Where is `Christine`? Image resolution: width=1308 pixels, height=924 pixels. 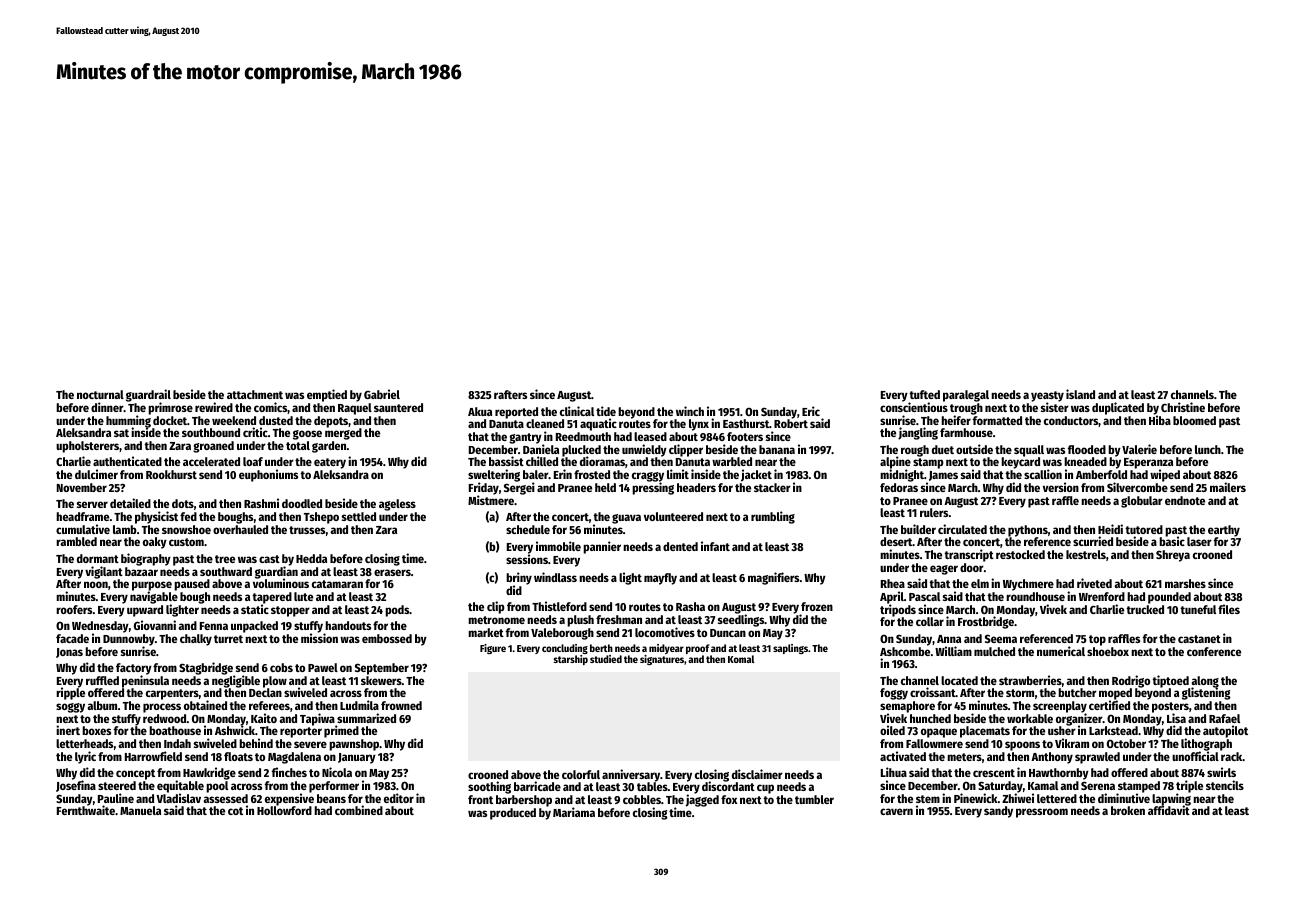
Christine is located at coordinates (1183, 407).
